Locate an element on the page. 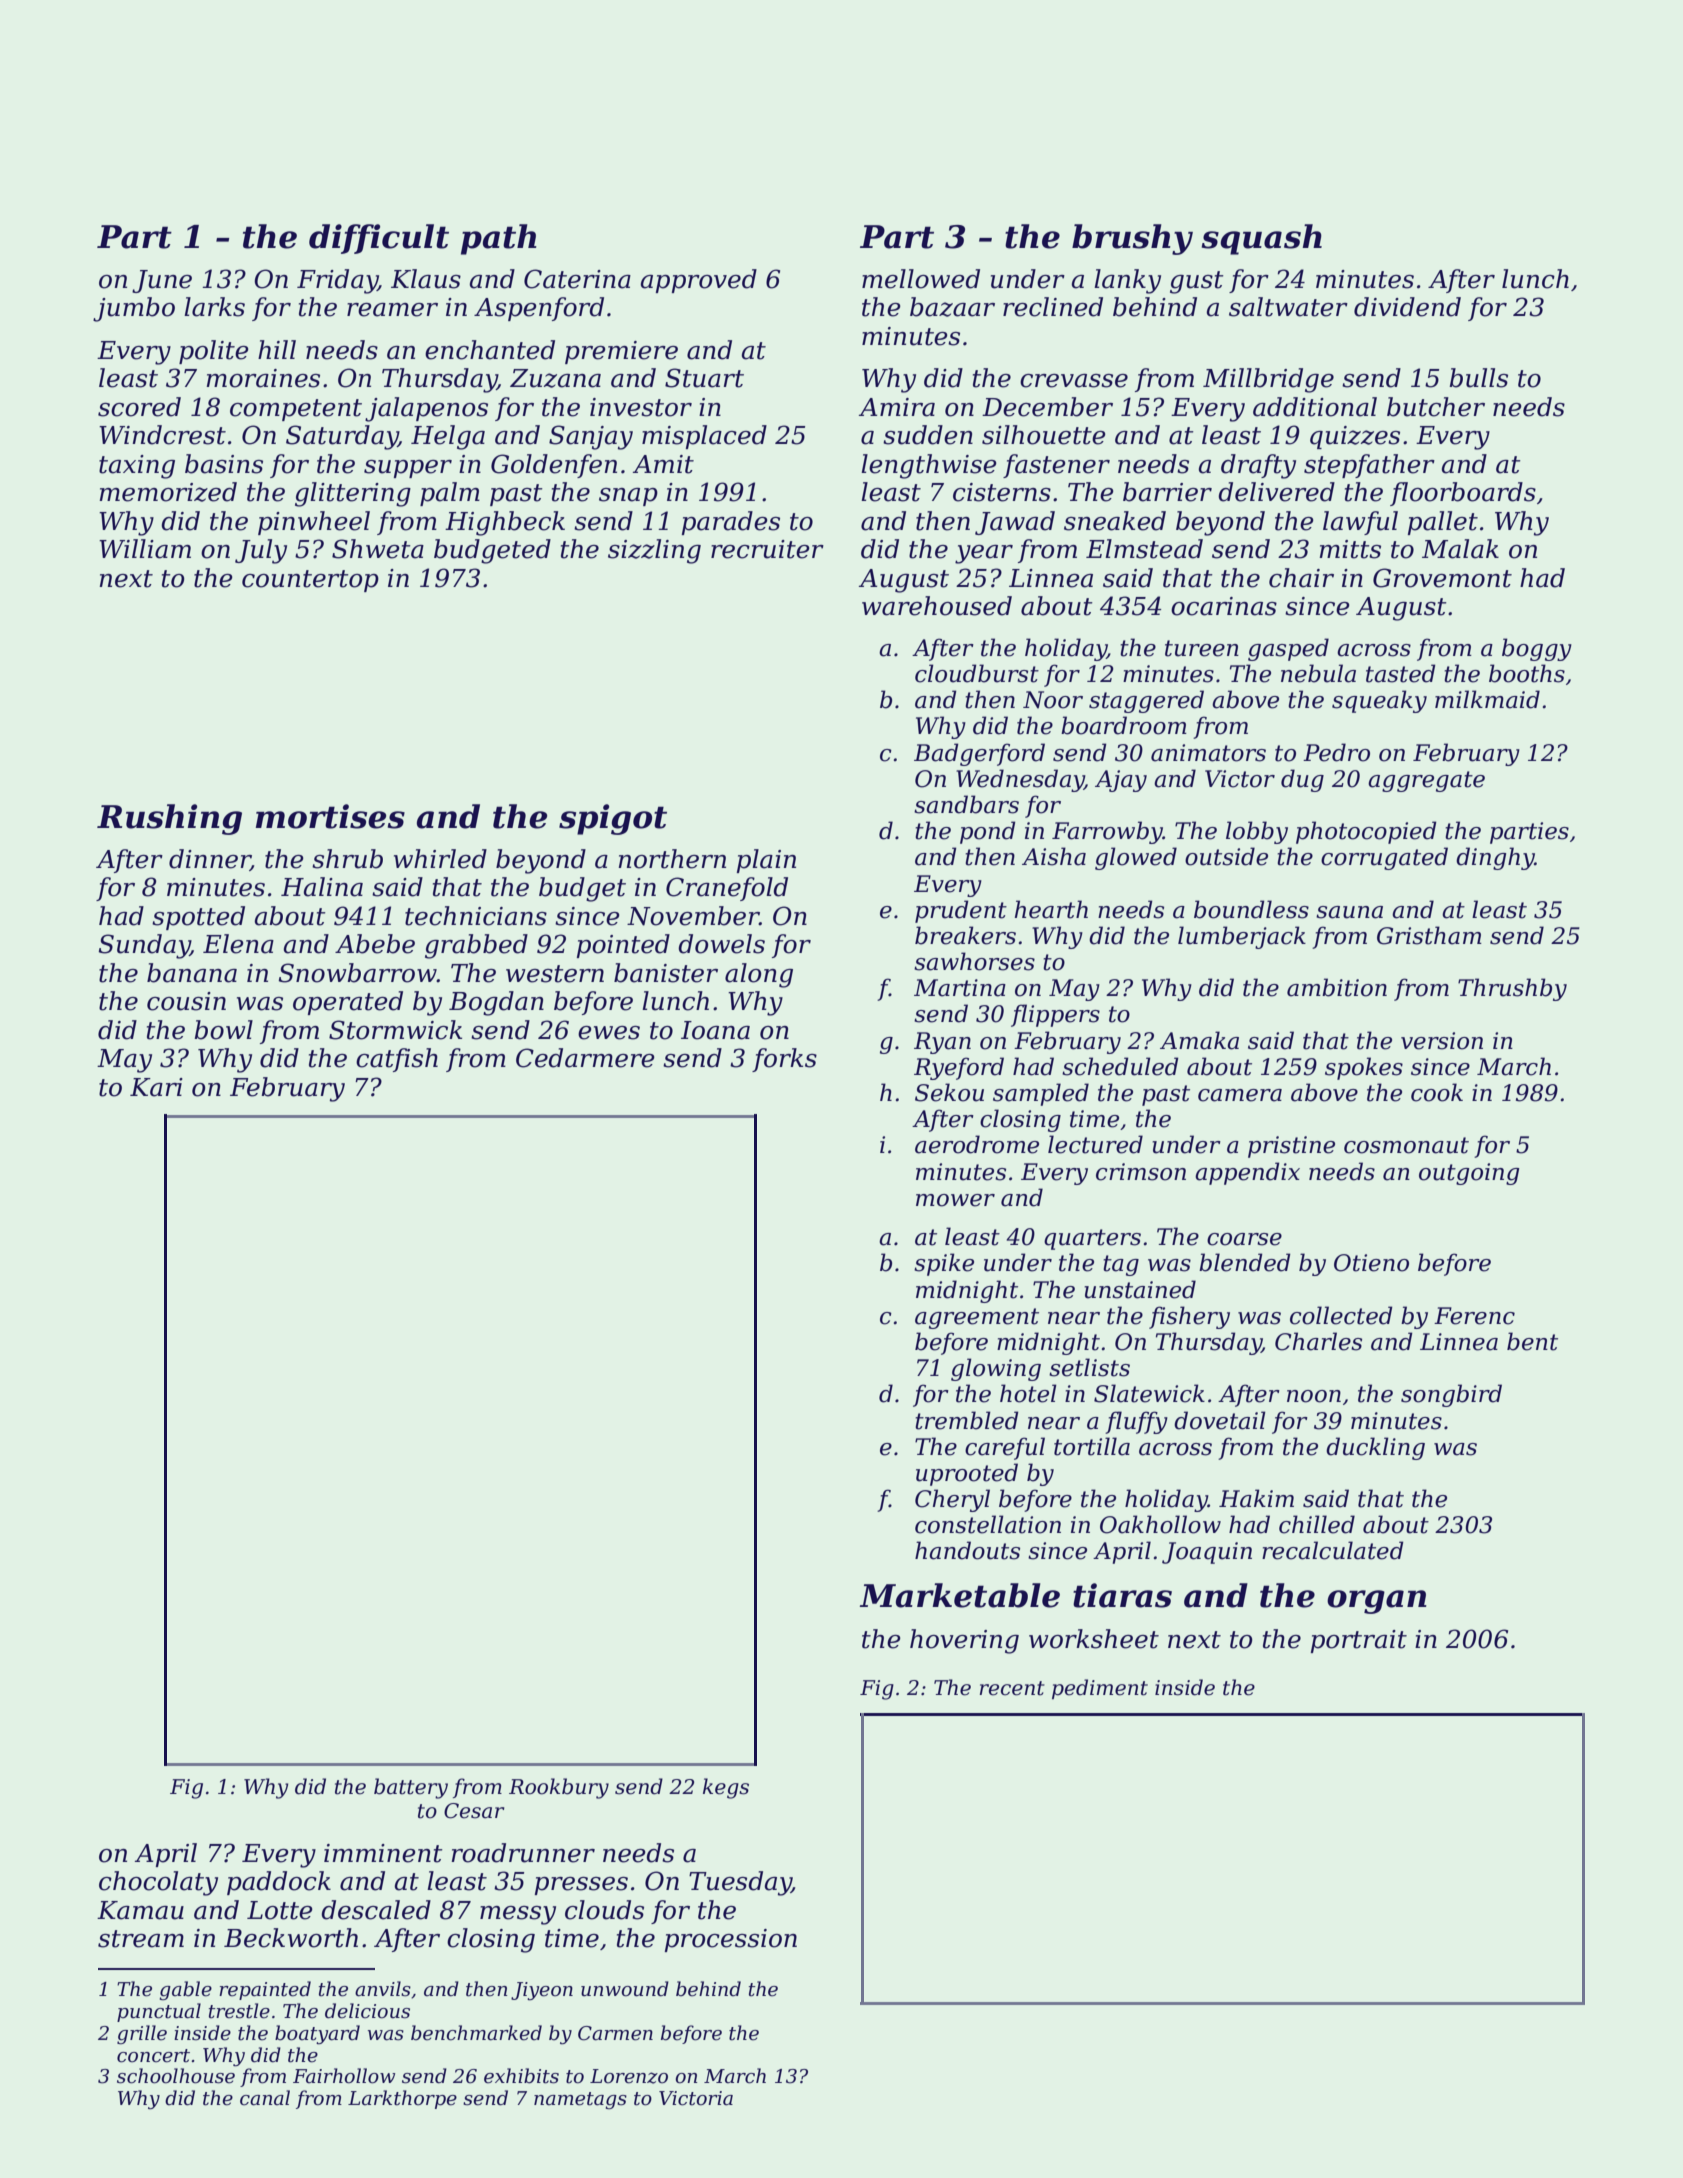 This image has height=2178, width=1683. songbird is located at coordinates (1451, 1395).
